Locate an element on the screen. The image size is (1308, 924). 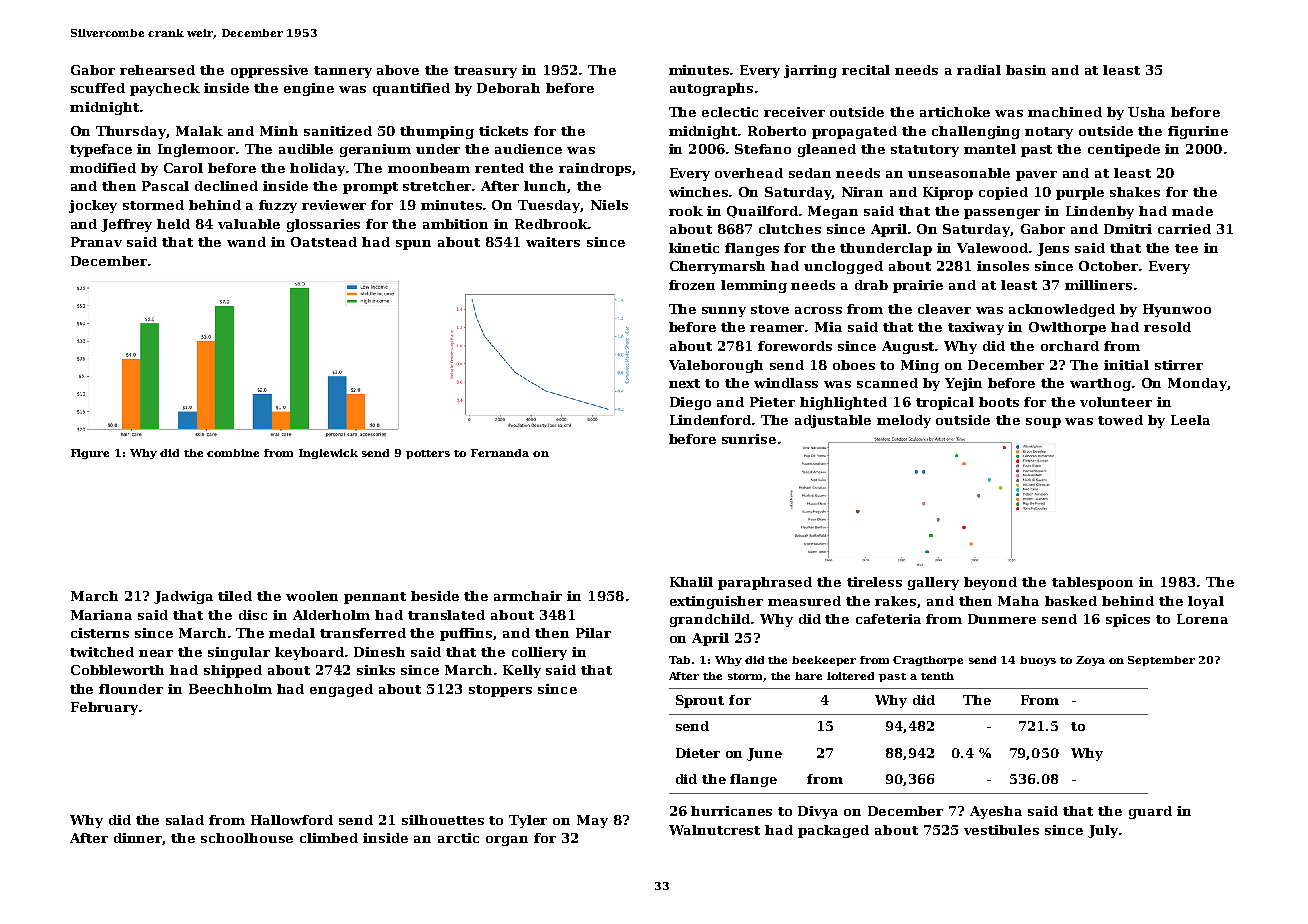
woolen is located at coordinates (312, 596).
